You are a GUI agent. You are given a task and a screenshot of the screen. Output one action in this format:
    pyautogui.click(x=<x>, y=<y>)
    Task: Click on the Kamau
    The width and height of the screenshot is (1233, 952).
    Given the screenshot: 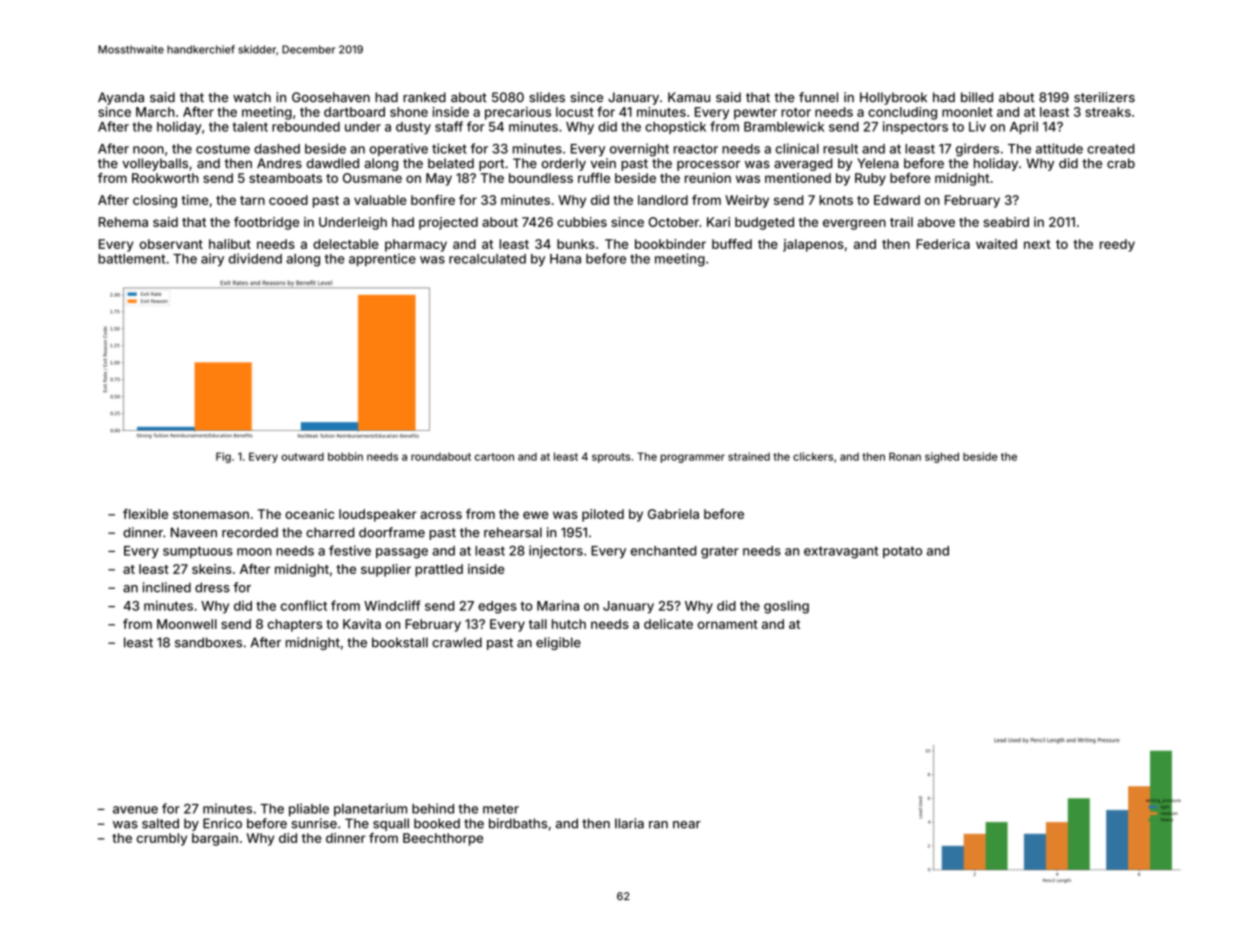 What is the action you would take?
    pyautogui.click(x=689, y=97)
